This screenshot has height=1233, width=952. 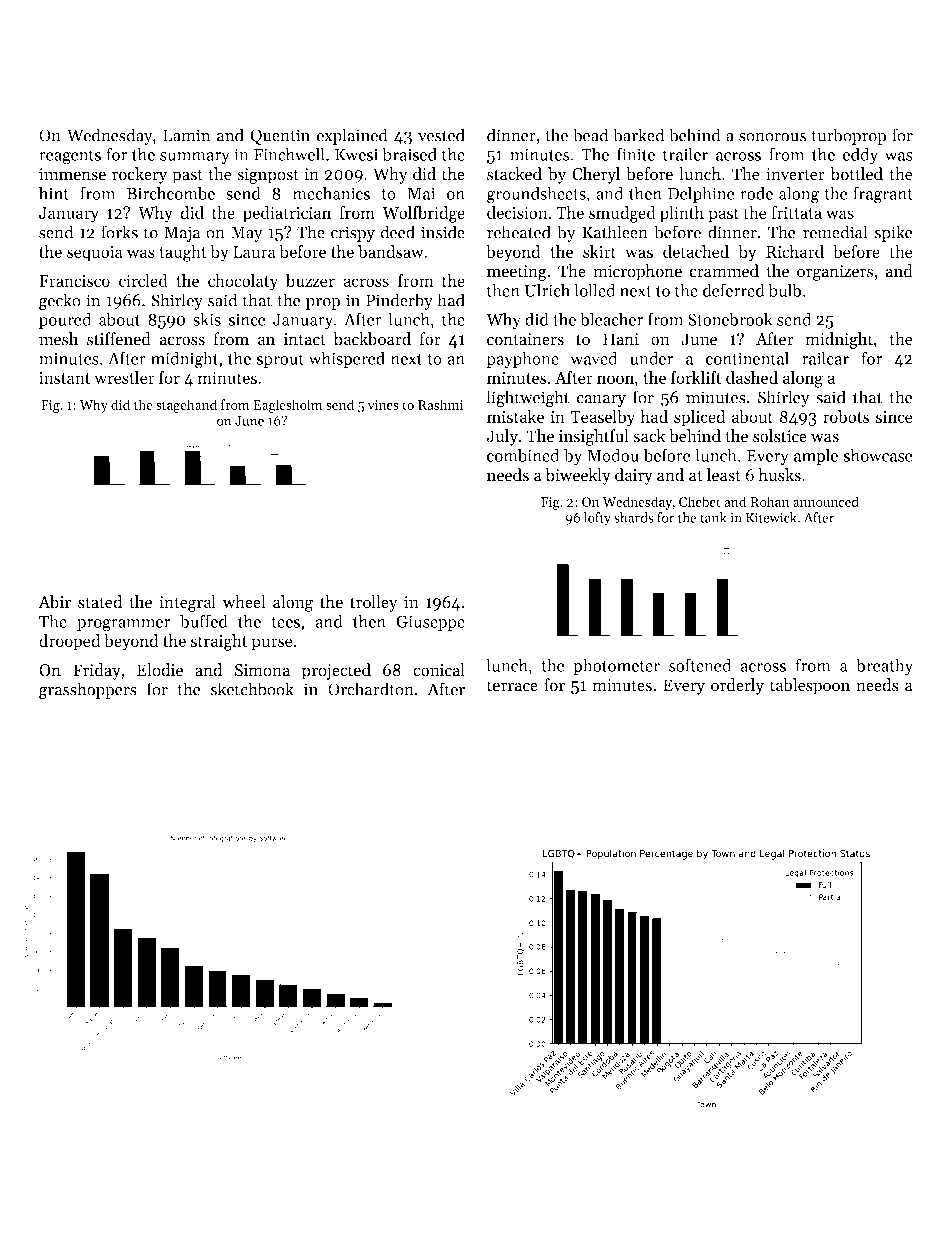 What do you see at coordinates (884, 666) in the screenshot?
I see `breathy` at bounding box center [884, 666].
